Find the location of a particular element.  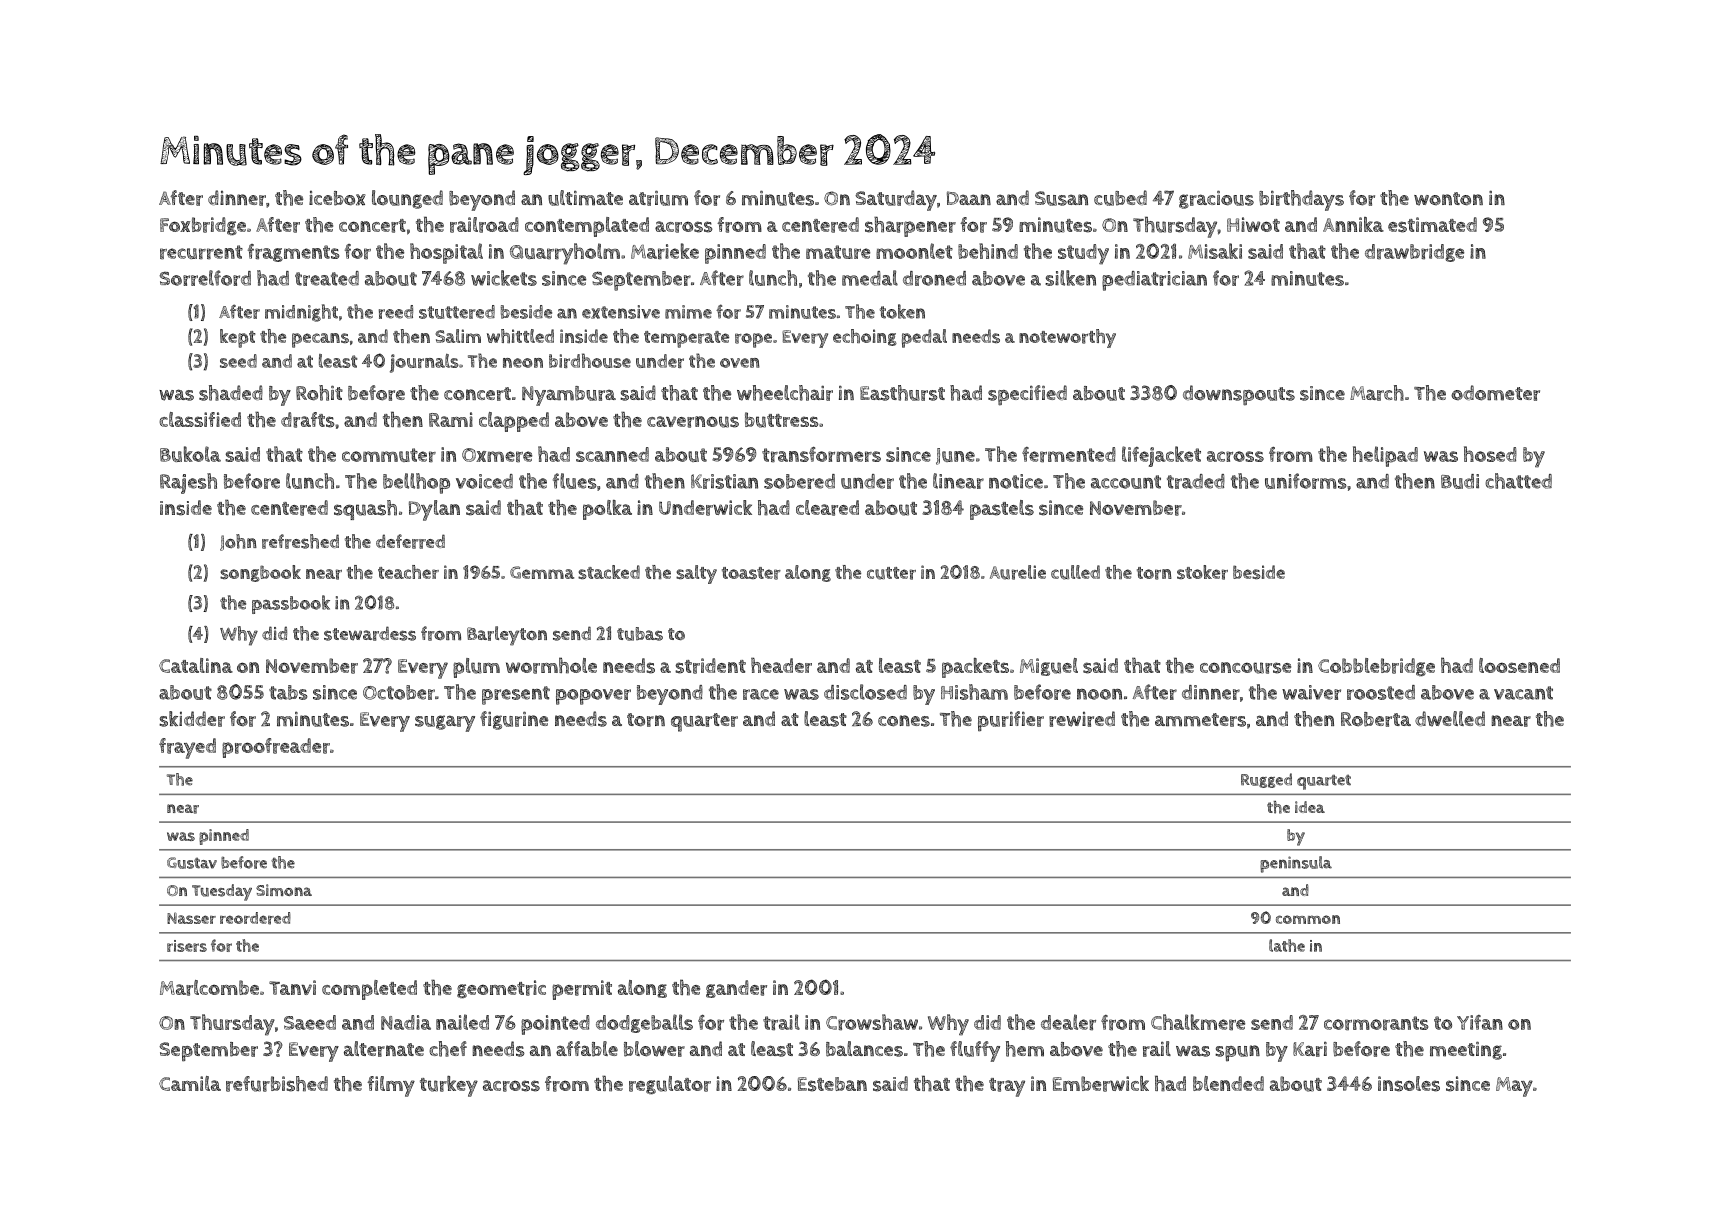

gracious is located at coordinates (1216, 199).
